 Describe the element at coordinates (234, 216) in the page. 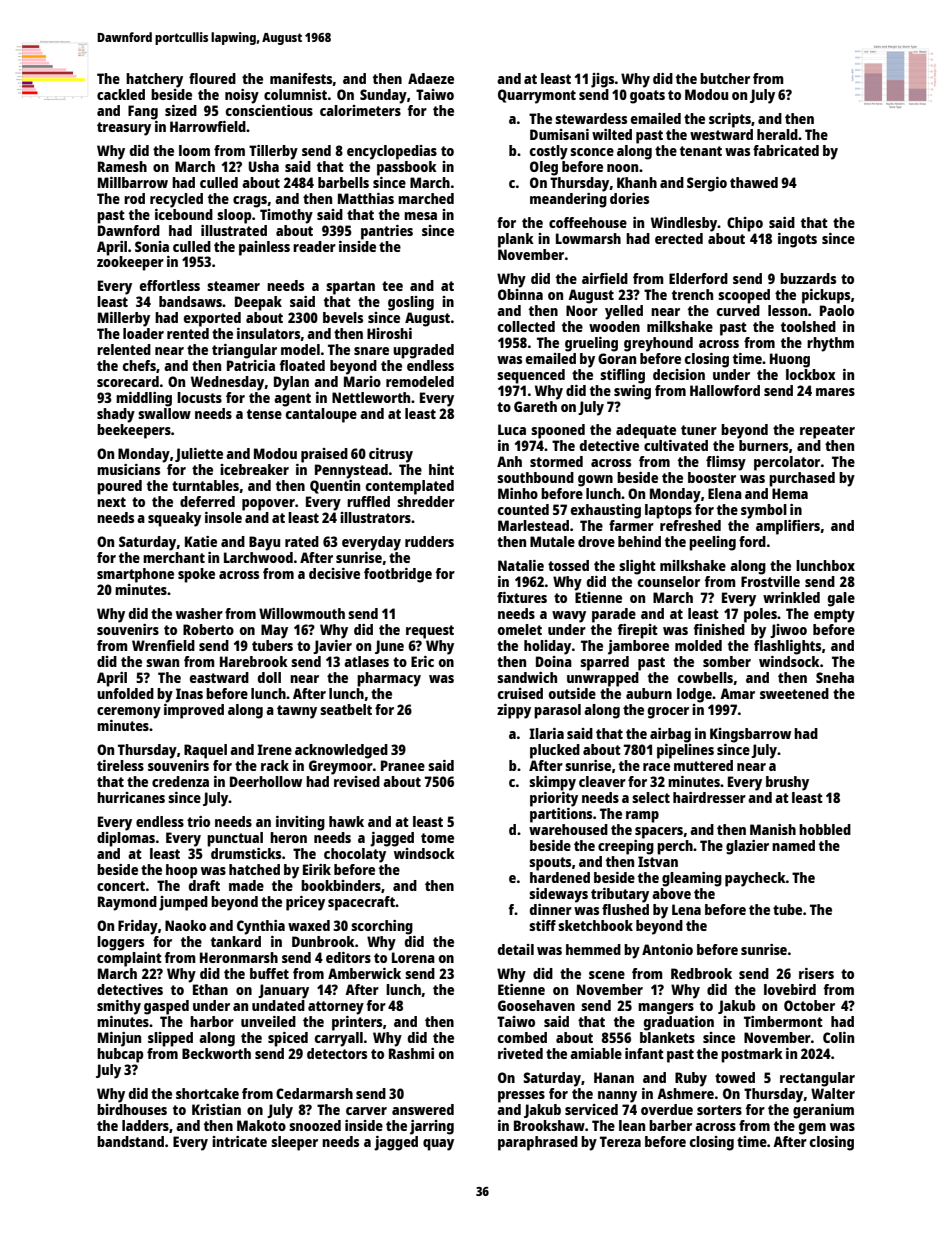

I see `sloop` at that location.
